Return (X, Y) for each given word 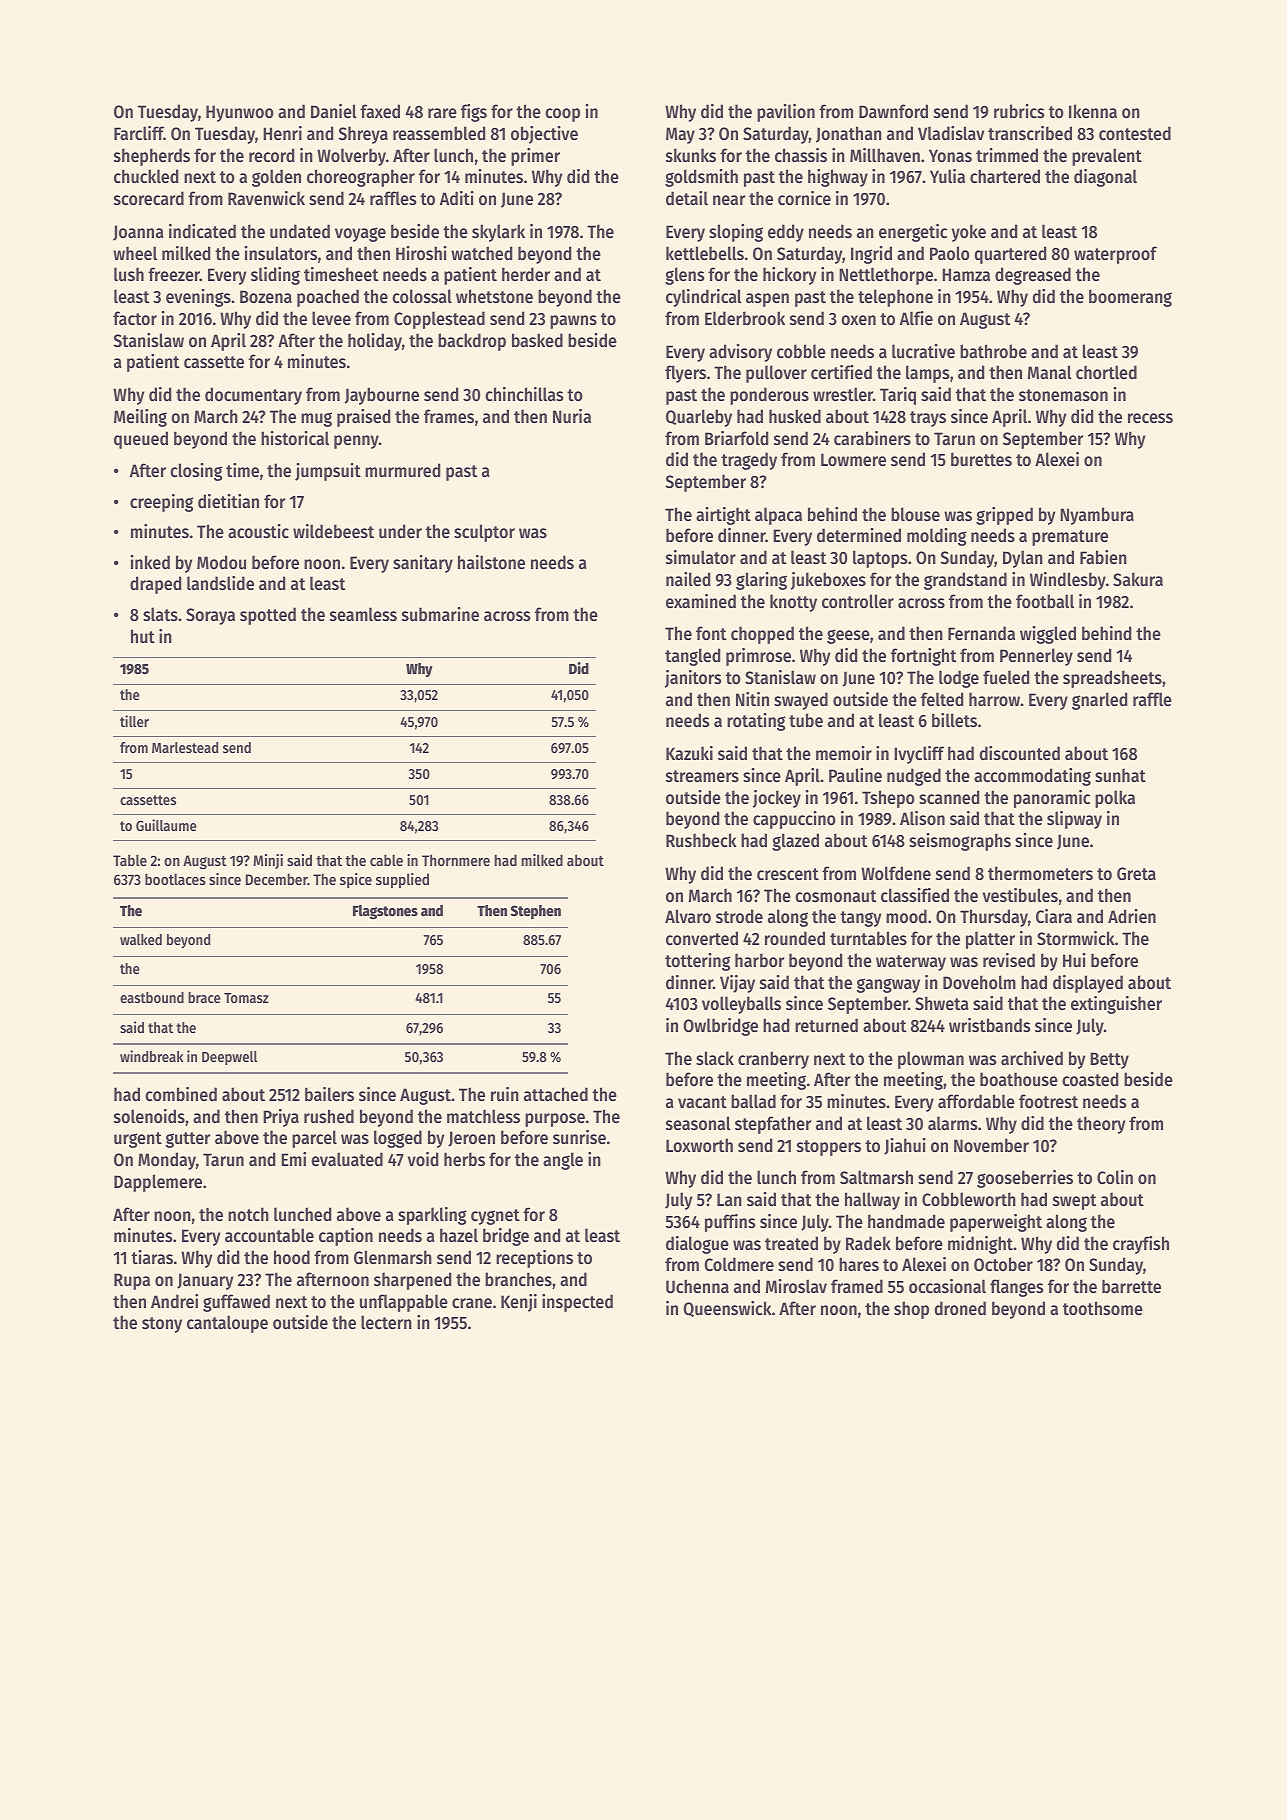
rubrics (1019, 111)
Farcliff (139, 133)
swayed (801, 701)
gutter (188, 1140)
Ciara (1054, 916)
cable (386, 860)
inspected (577, 1303)
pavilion (786, 113)
